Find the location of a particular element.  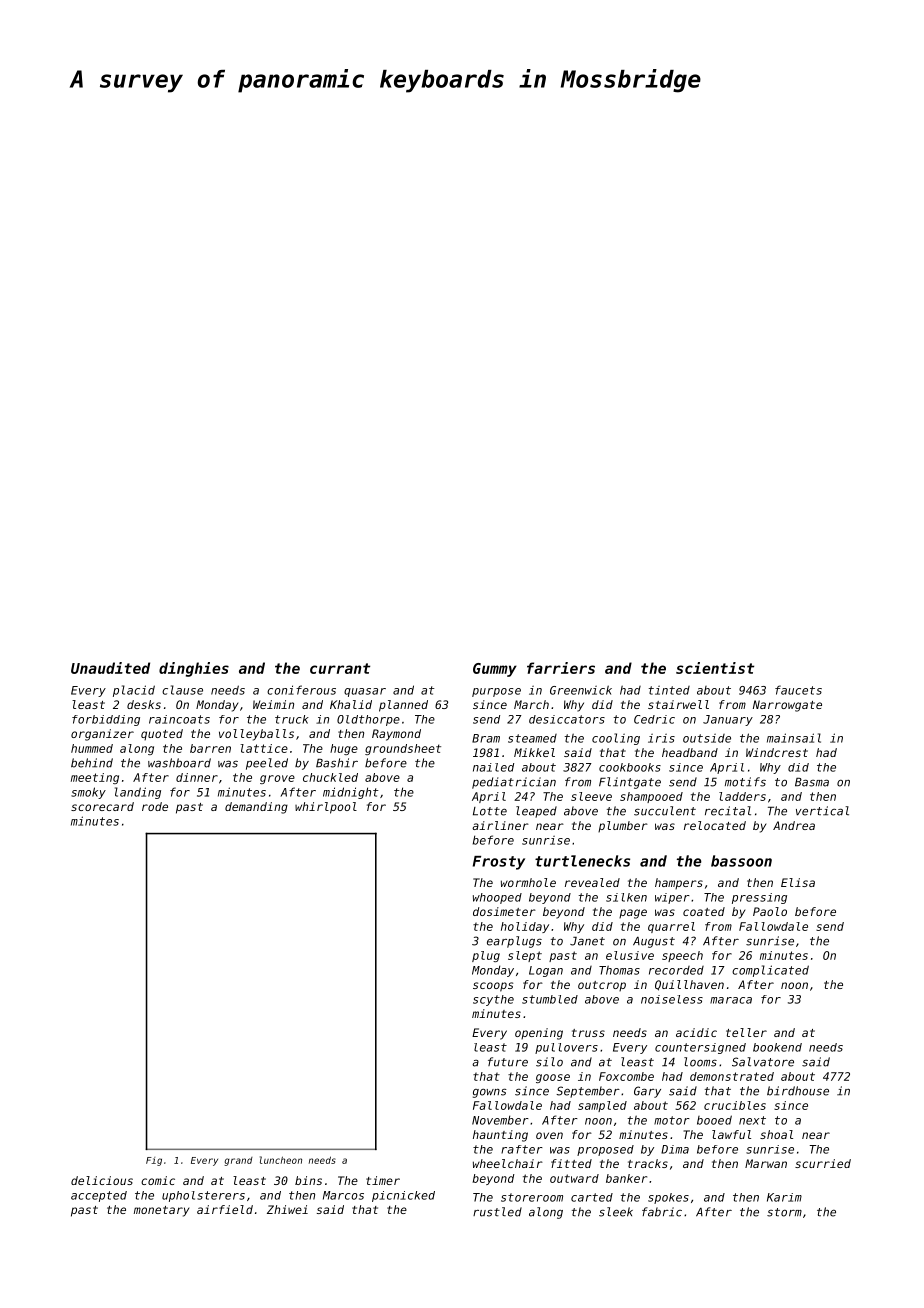

Unaudited is located at coordinates (110, 668).
